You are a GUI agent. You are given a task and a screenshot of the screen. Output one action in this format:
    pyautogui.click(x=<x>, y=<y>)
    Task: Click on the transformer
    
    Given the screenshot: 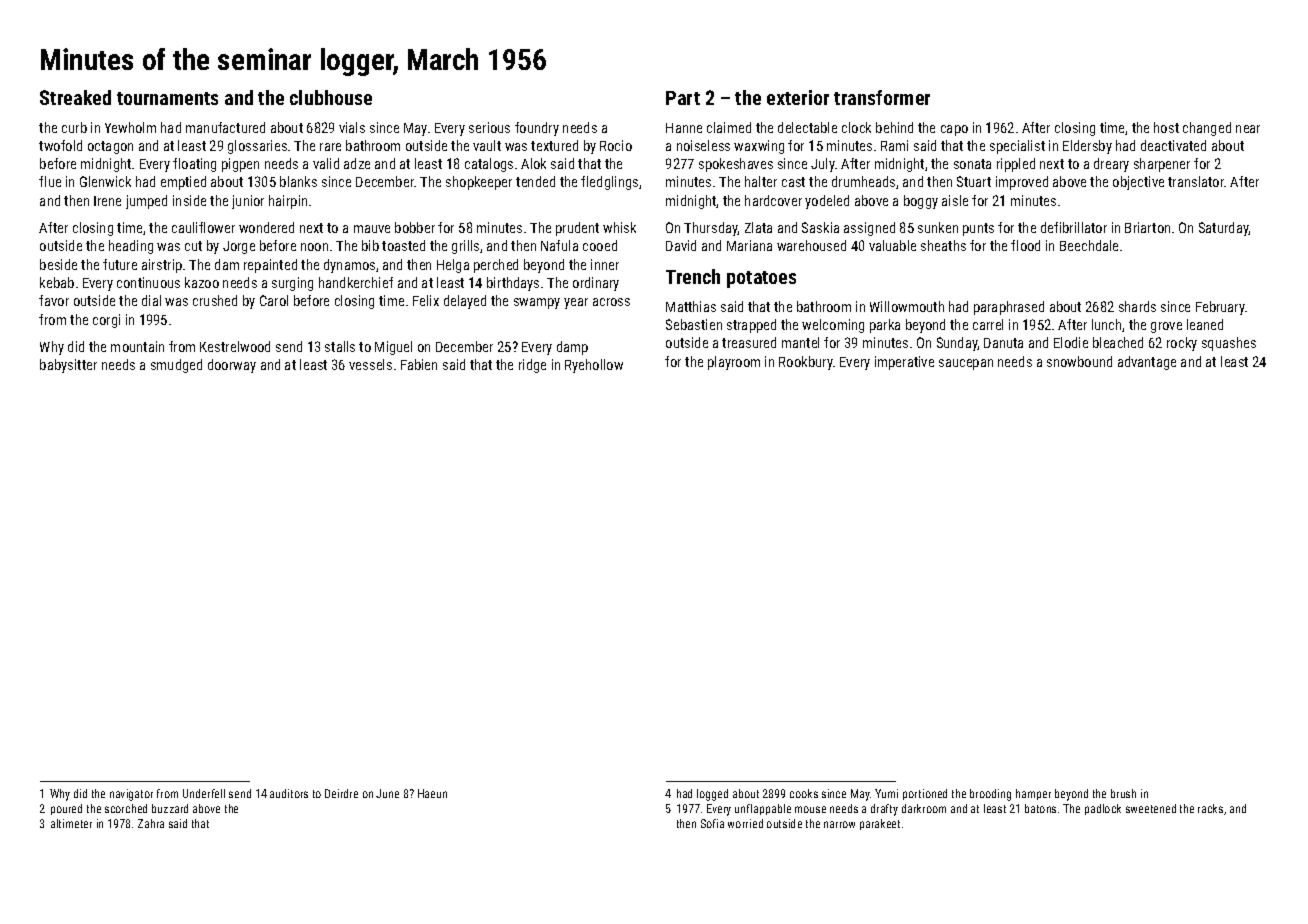 What is the action you would take?
    pyautogui.click(x=882, y=97)
